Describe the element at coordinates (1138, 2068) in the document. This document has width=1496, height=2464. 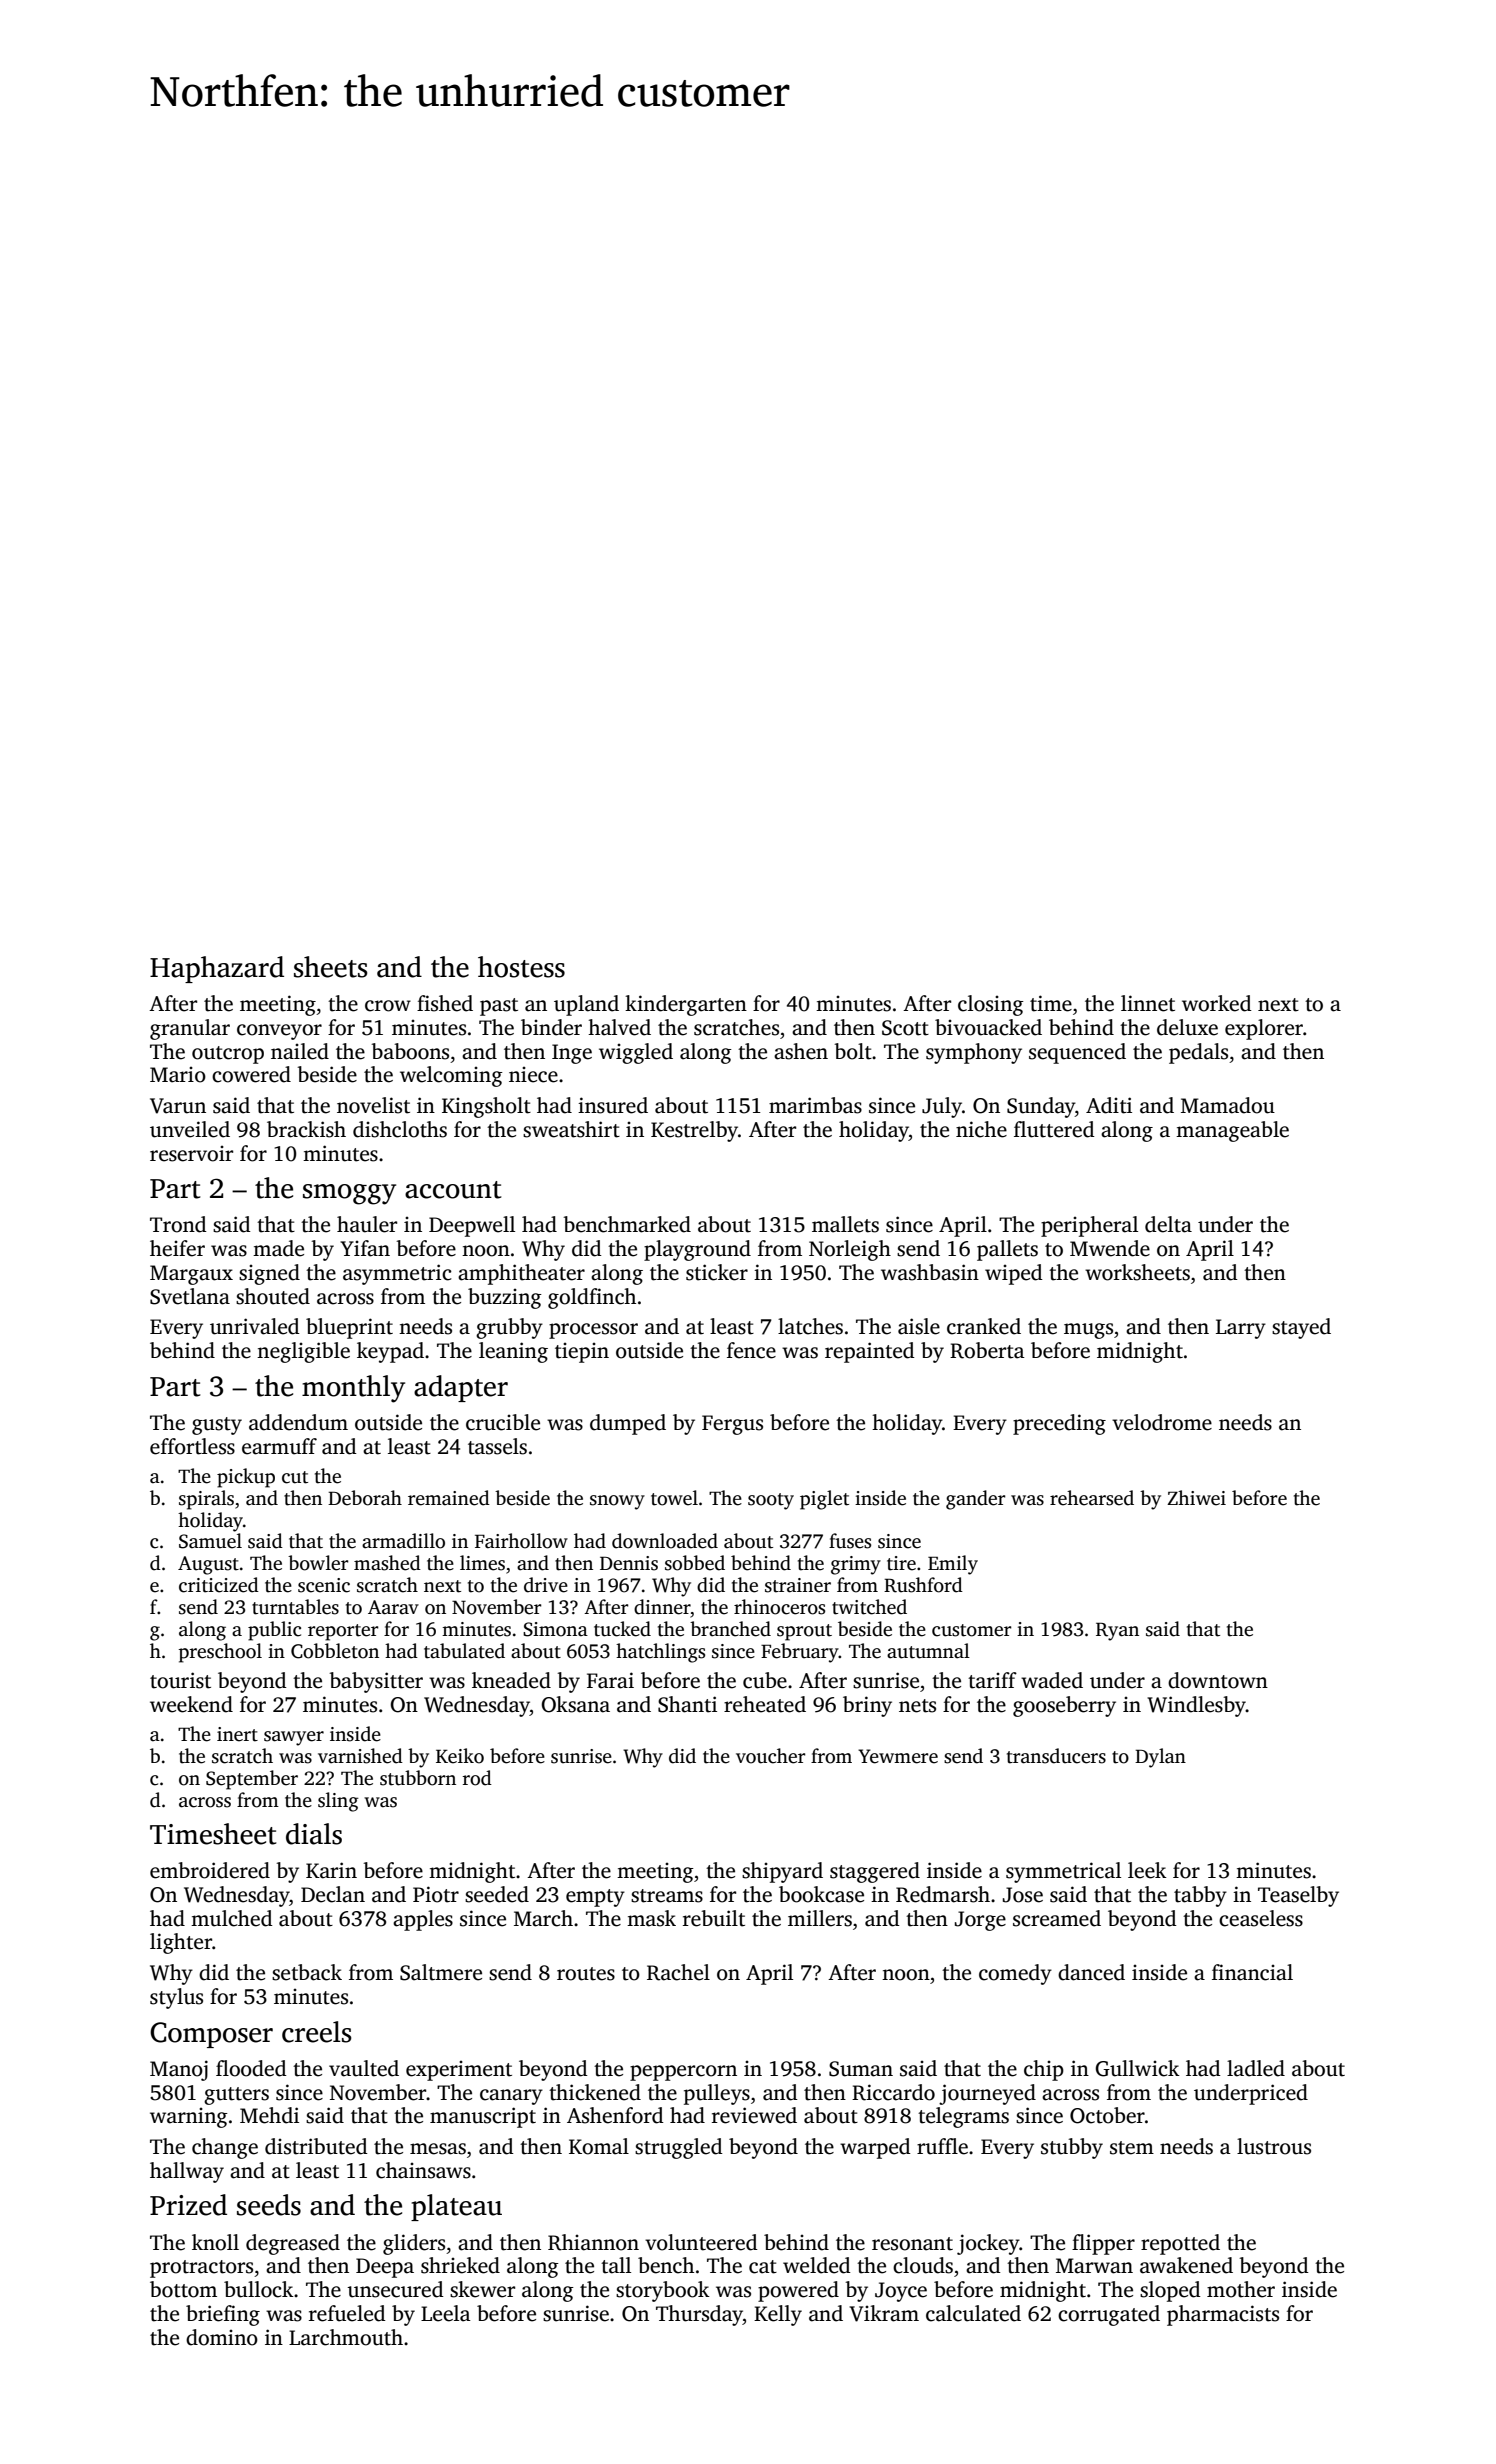
I see `Gullwick` at that location.
